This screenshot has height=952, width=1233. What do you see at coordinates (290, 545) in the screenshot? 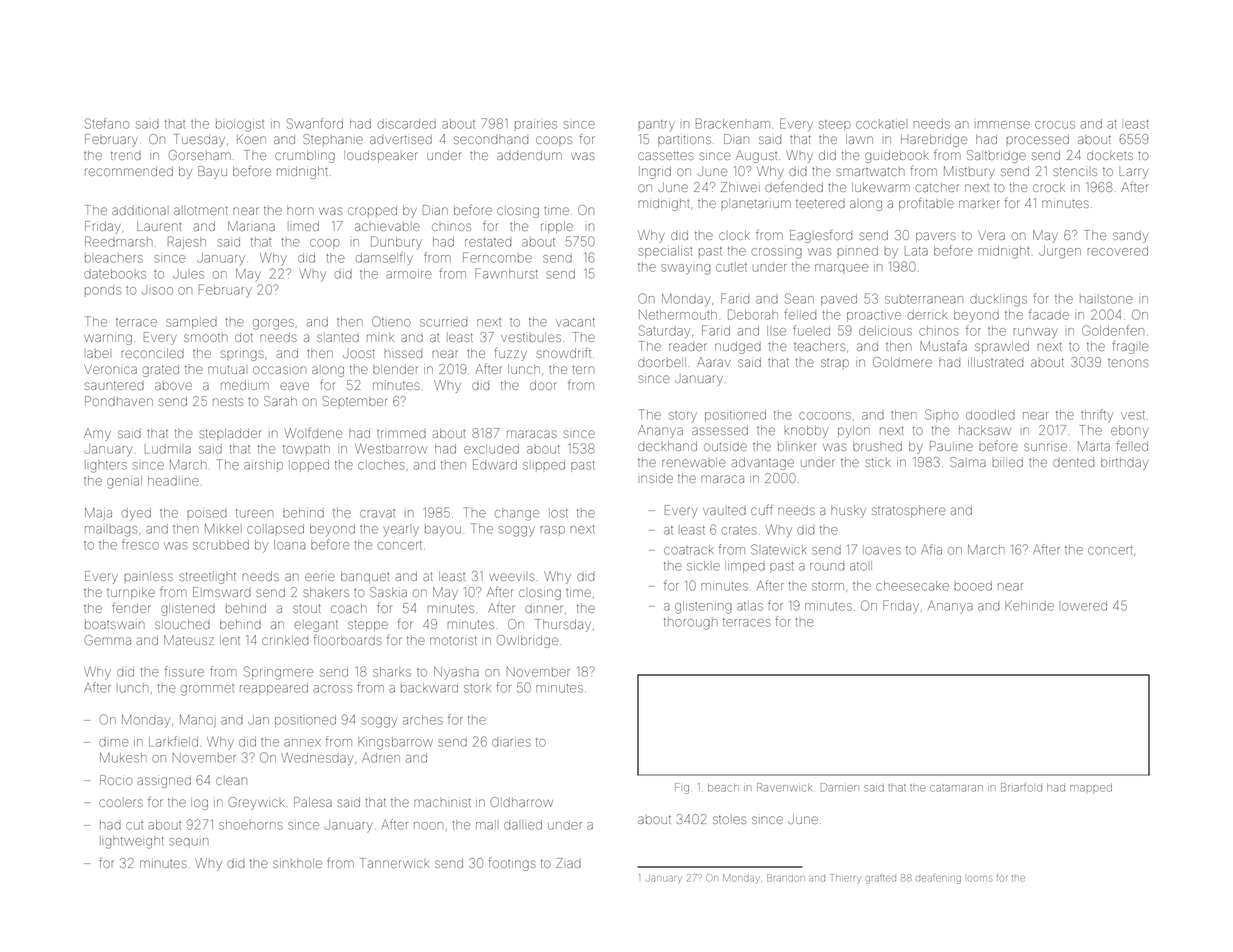
I see `Ioana` at bounding box center [290, 545].
